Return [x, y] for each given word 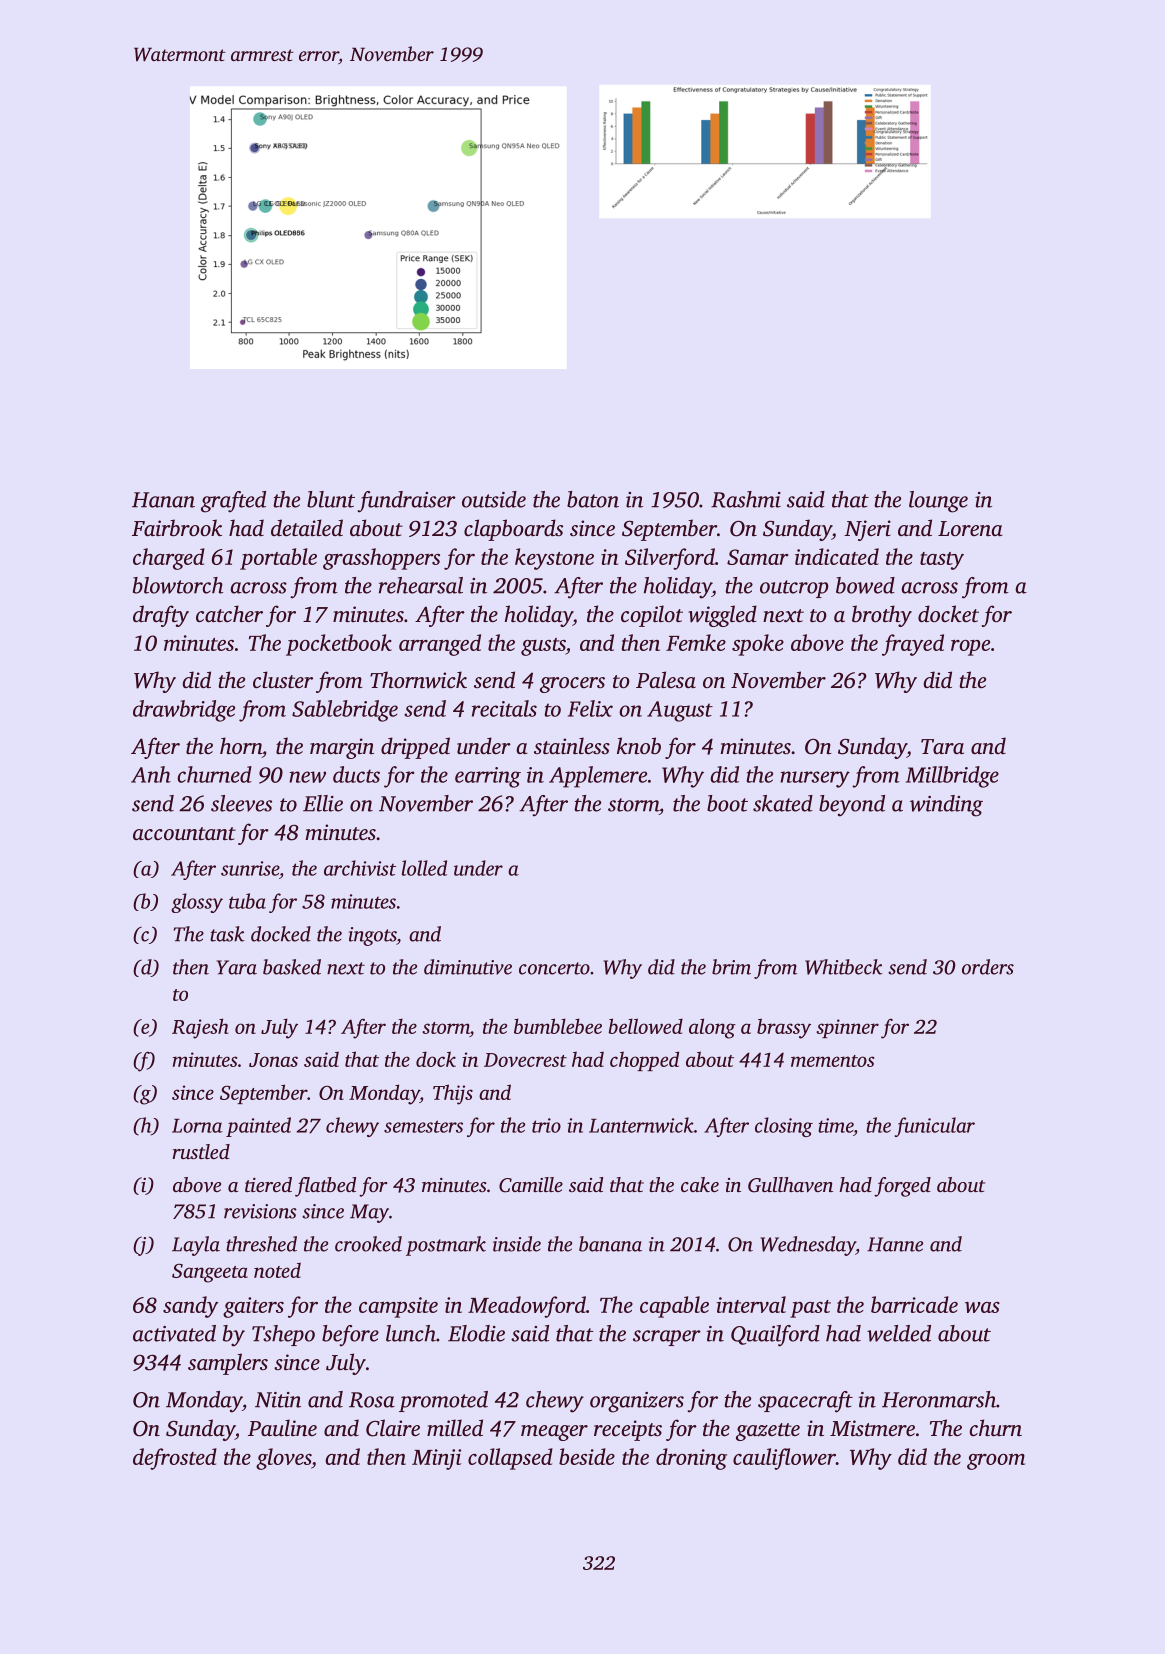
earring [488, 777]
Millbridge [952, 777]
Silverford [670, 559]
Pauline [282, 1427]
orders [988, 967]
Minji [436, 1459]
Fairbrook [177, 527]
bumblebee [558, 1026]
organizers [637, 1402]
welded [899, 1333]
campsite [398, 1307]
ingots [372, 936]
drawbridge [184, 711]
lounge [938, 502]
